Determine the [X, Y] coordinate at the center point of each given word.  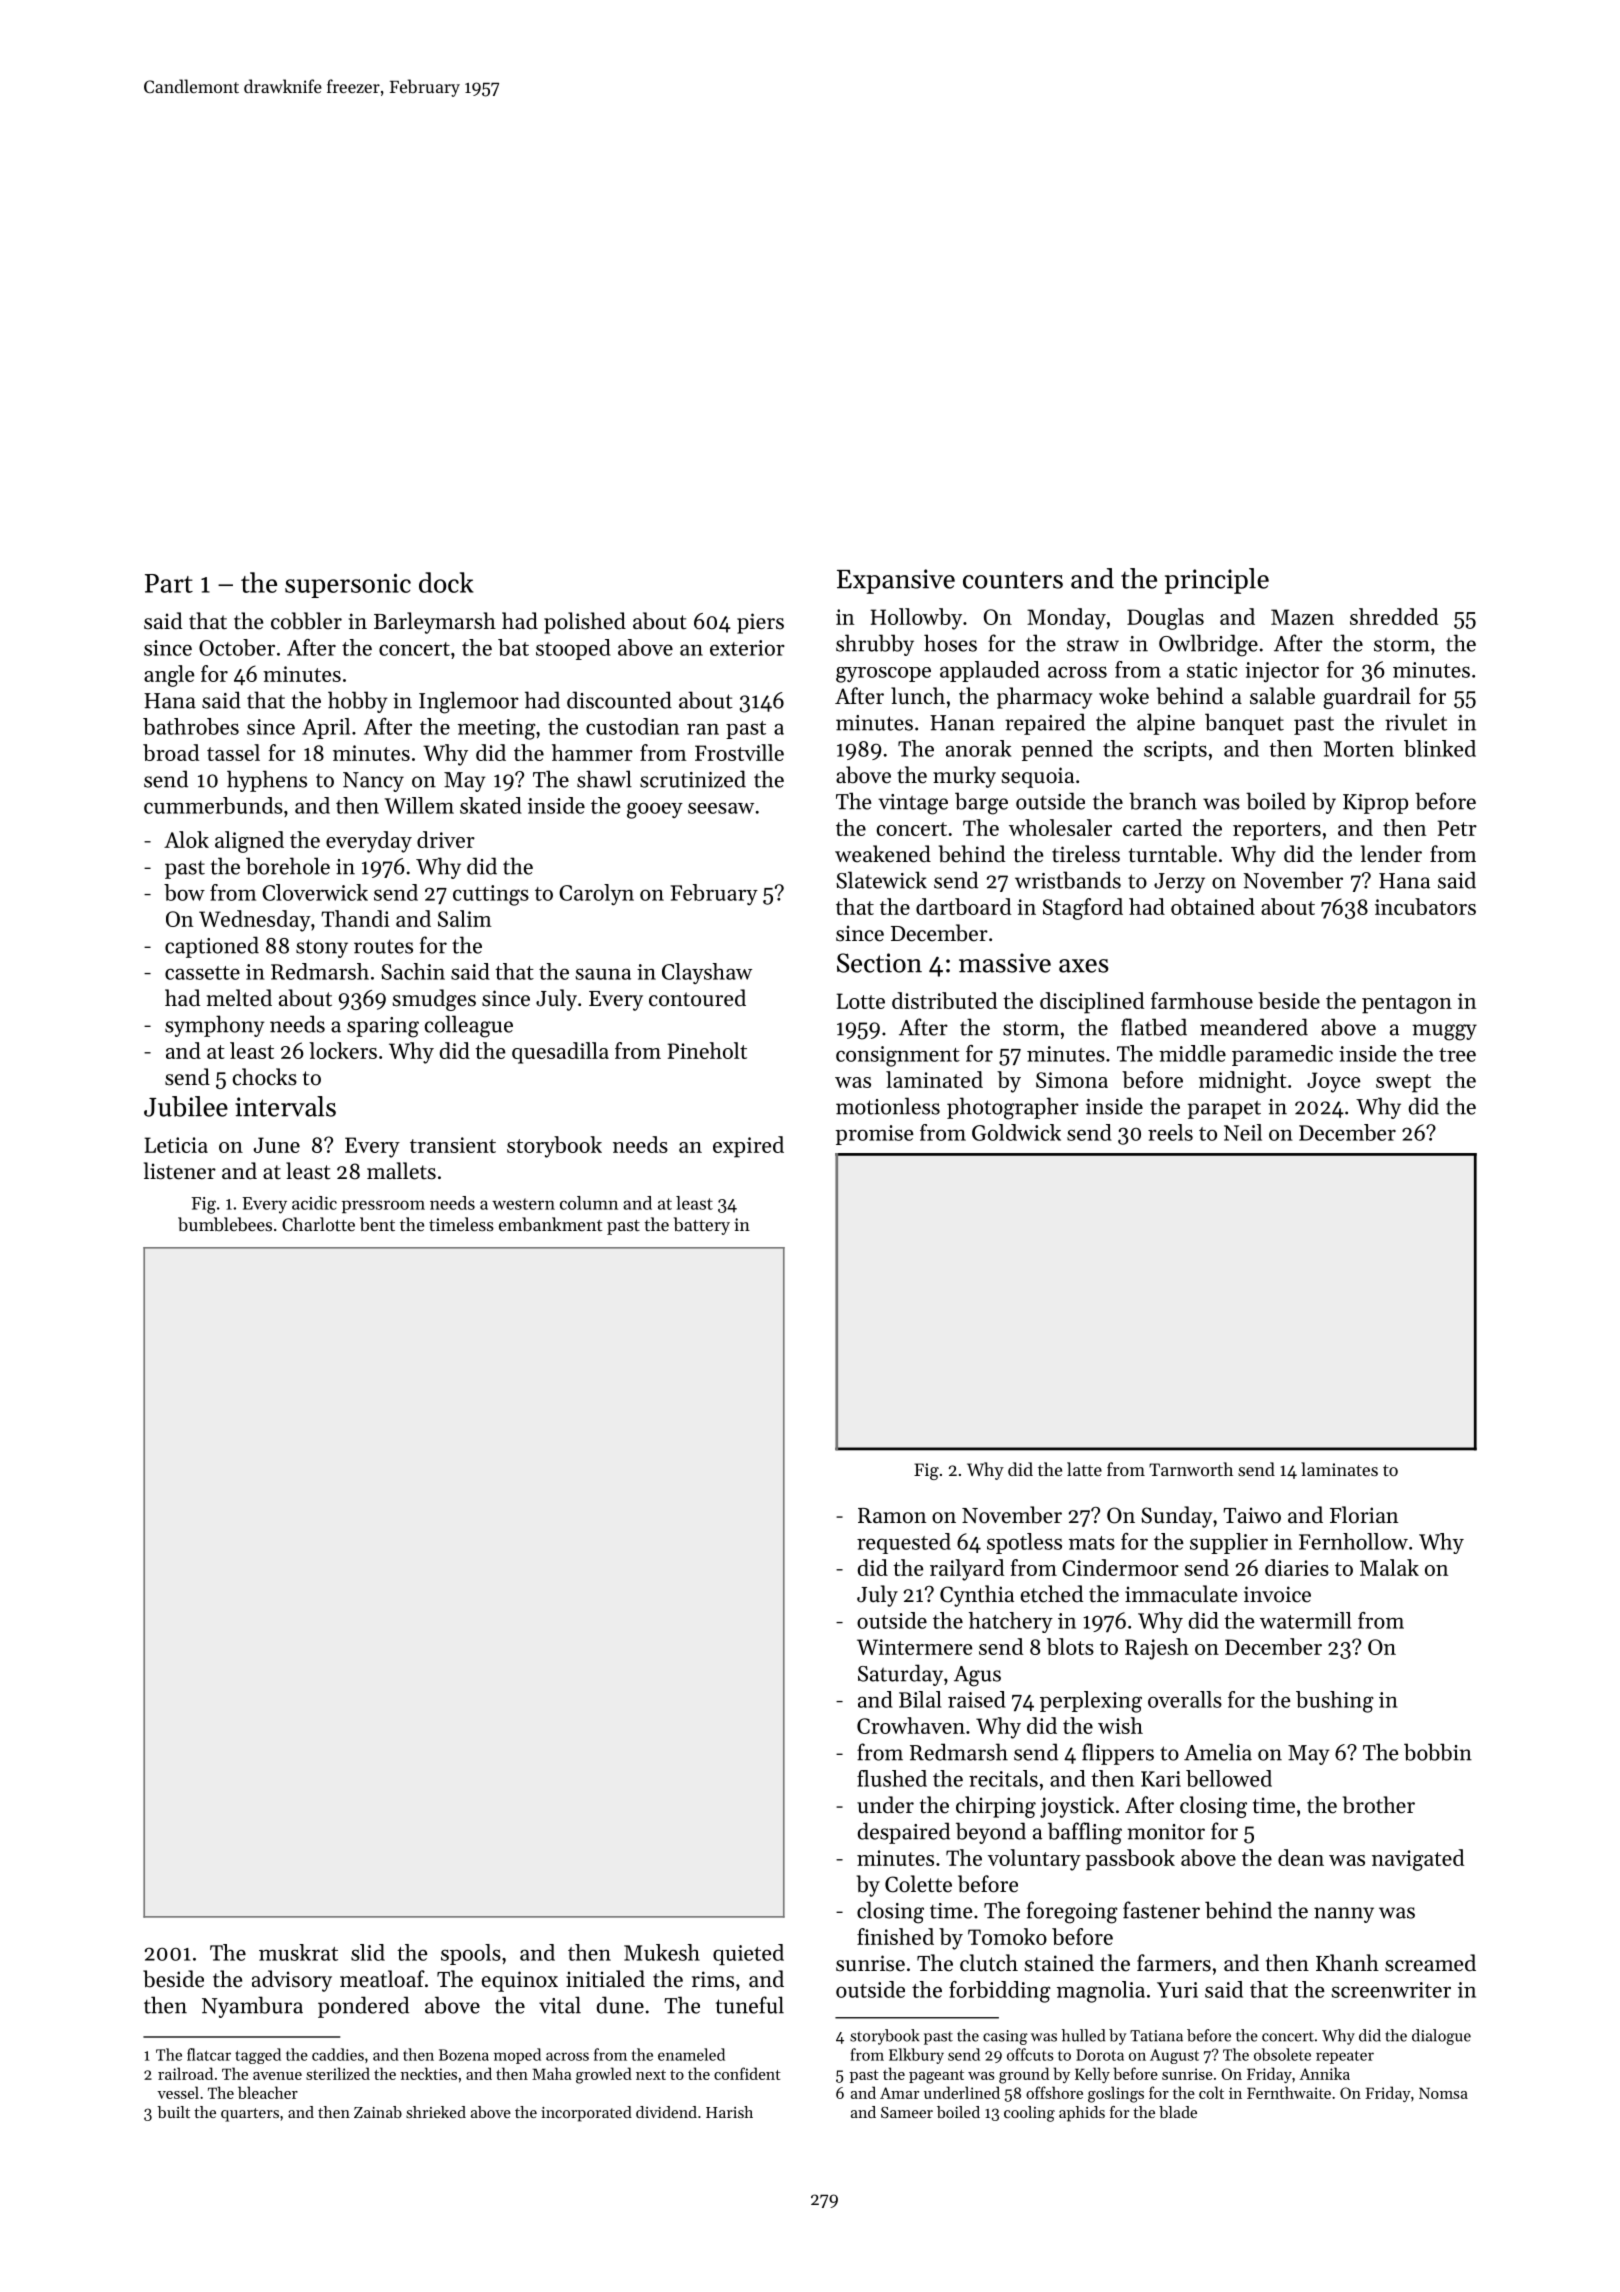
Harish [729, 2112]
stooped [573, 649]
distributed [944, 1000]
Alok [186, 839]
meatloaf [382, 1979]
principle [1217, 581]
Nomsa [1443, 2093]
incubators [1425, 906]
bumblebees [225, 1224]
